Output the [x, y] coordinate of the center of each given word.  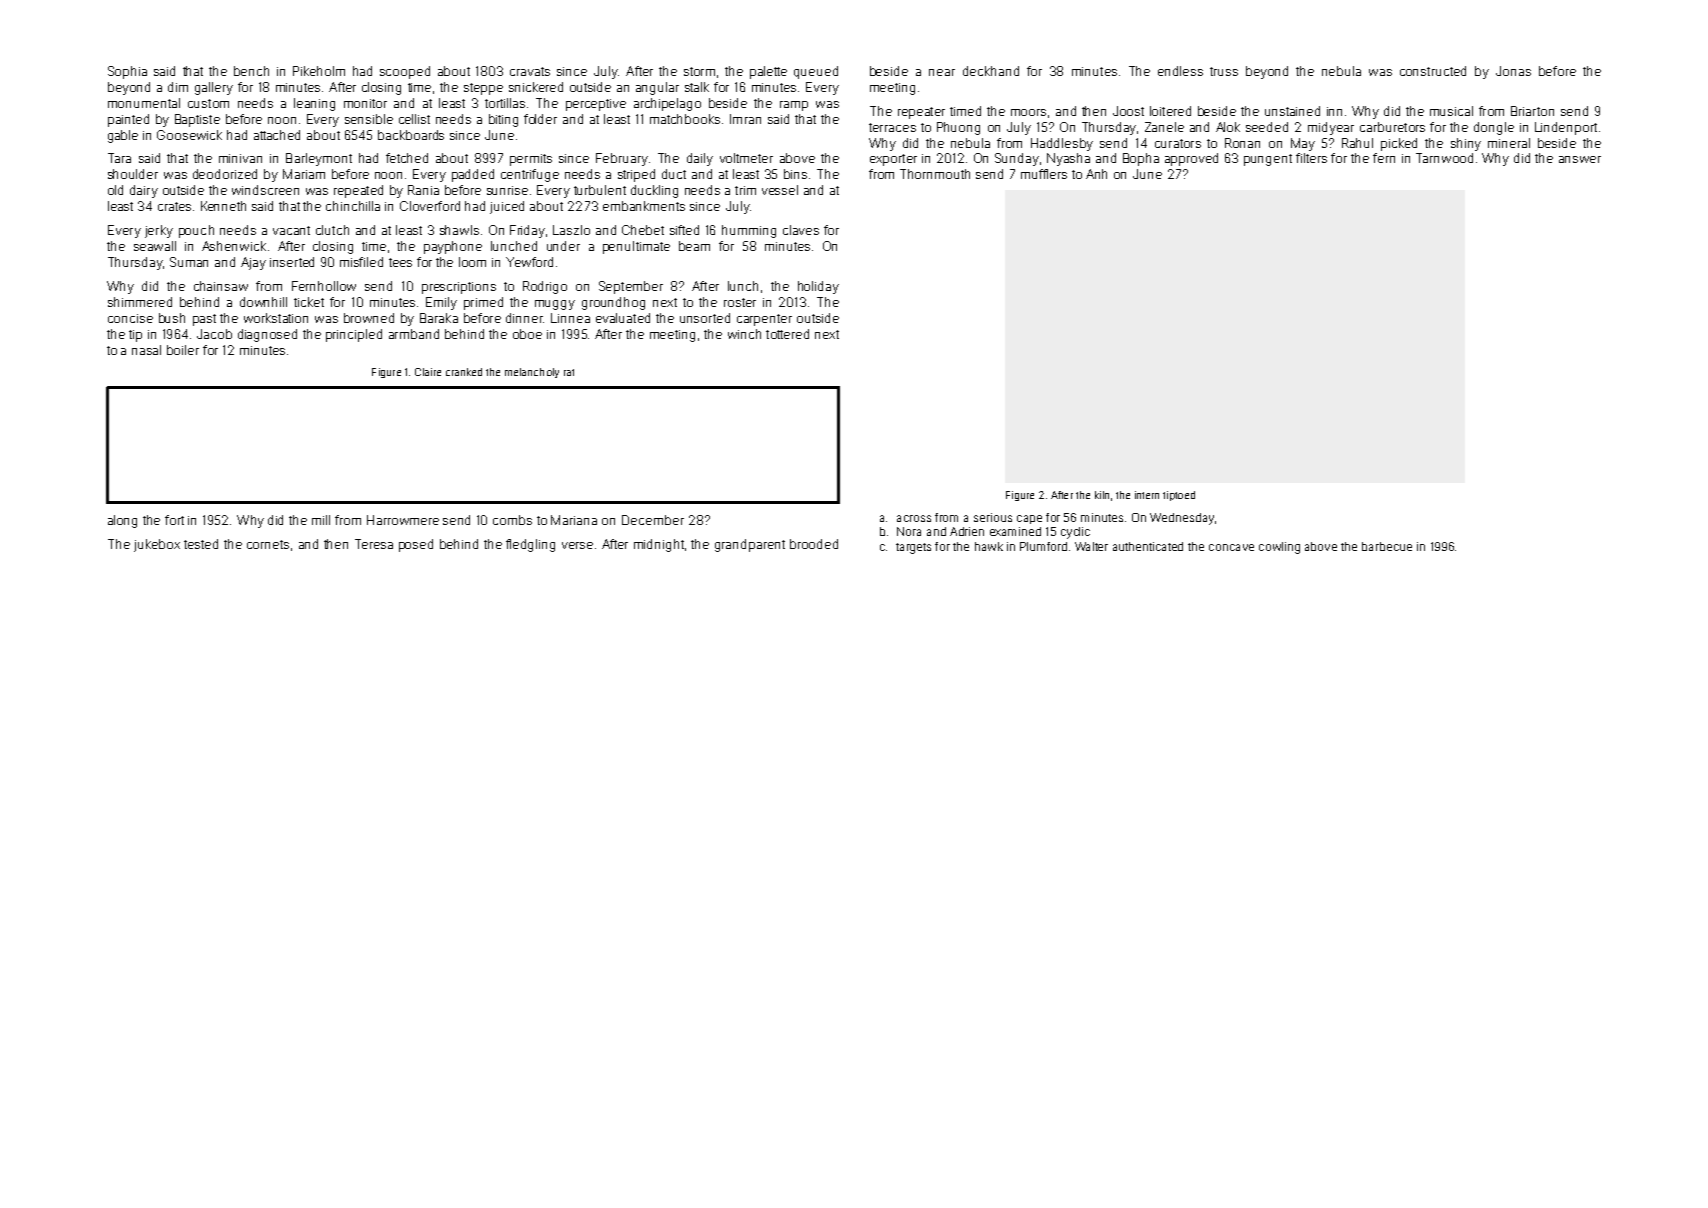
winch [744, 334]
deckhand [991, 71]
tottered [787, 334]
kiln [1102, 495]
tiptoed [1179, 496]
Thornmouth [935, 174]
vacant [291, 230]
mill [321, 520]
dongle [1494, 128]
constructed [1433, 71]
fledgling [530, 545]
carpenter [764, 320]
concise [130, 318]
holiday [818, 287]
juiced [507, 207]
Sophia [127, 72]
